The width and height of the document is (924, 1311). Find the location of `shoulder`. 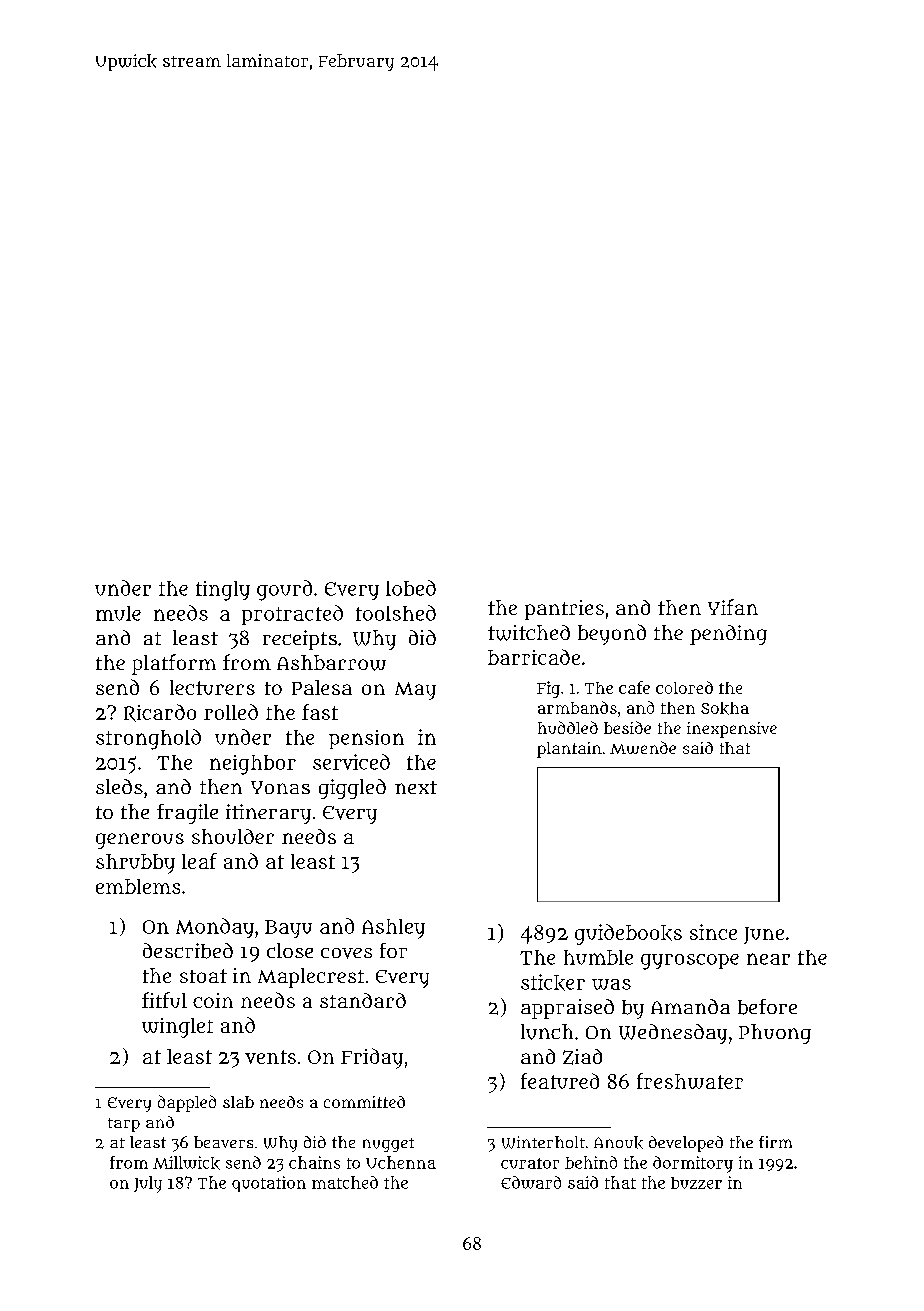

shoulder is located at coordinates (233, 836).
